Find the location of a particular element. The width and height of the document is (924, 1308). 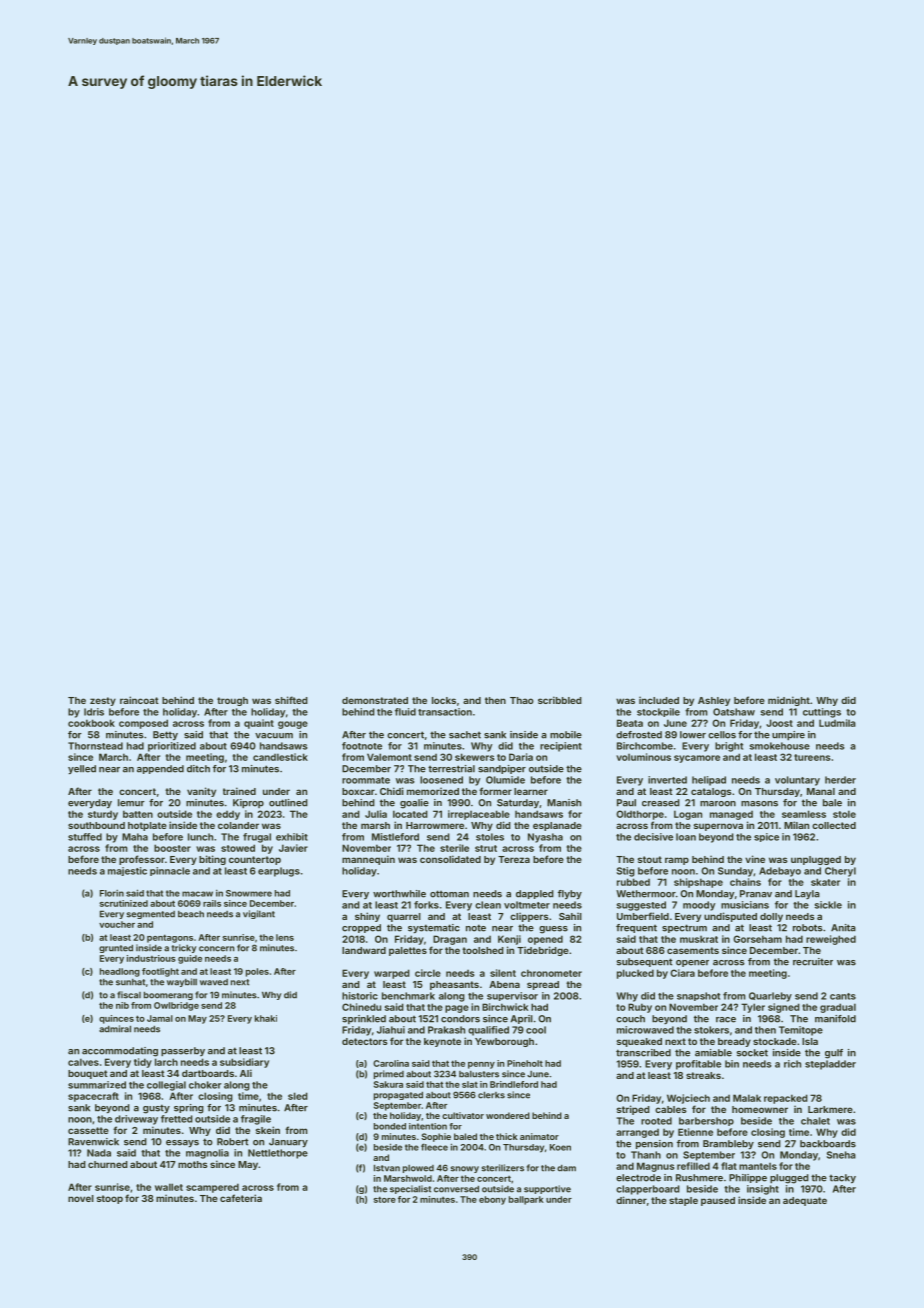

zesty is located at coordinates (103, 701).
